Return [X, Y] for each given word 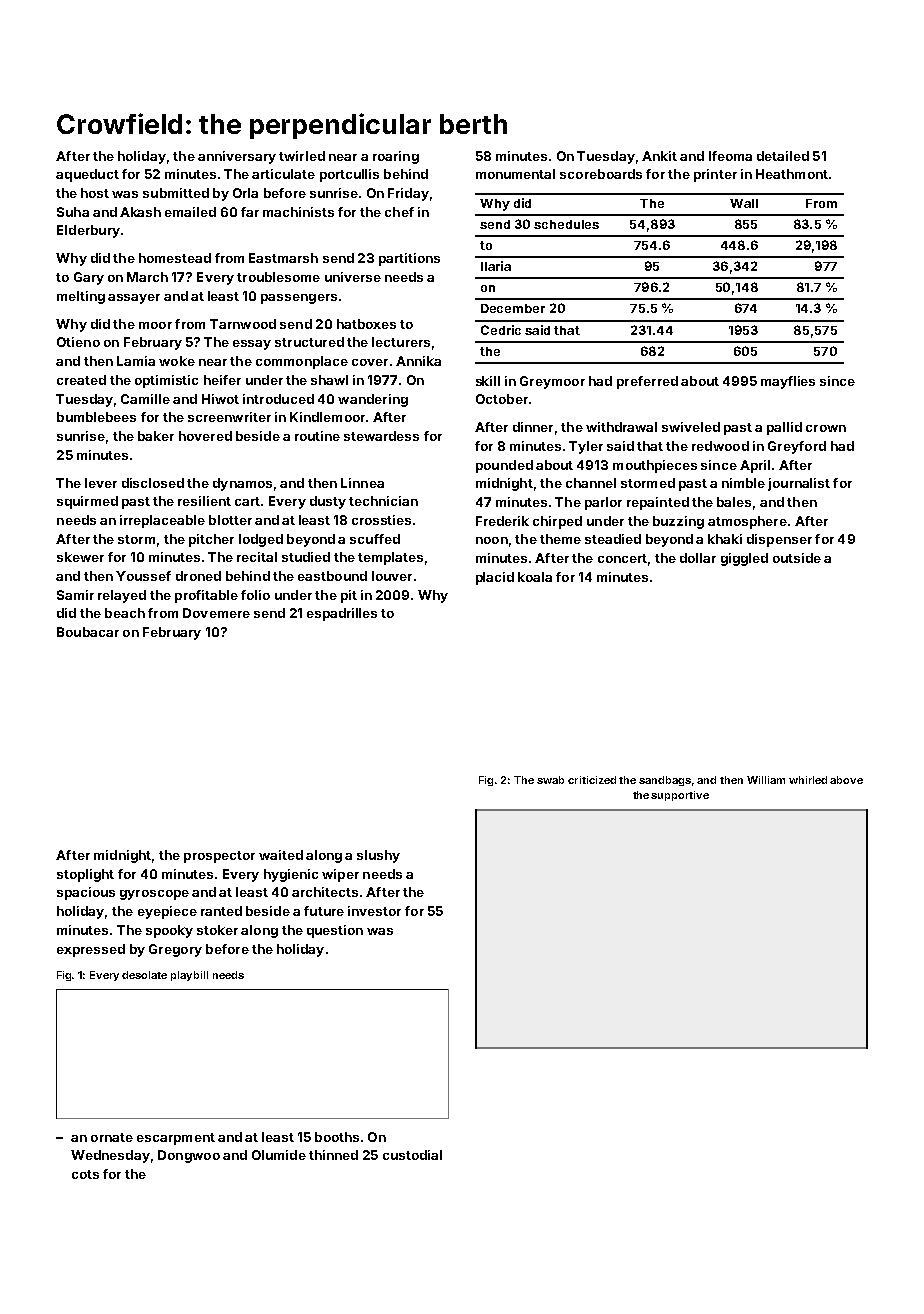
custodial [412, 1155]
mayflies [788, 382]
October [502, 399]
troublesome [278, 277]
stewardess [381, 436]
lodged [261, 540]
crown [826, 428]
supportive [680, 796]
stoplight [85, 875]
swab [550, 780]
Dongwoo [189, 1156]
